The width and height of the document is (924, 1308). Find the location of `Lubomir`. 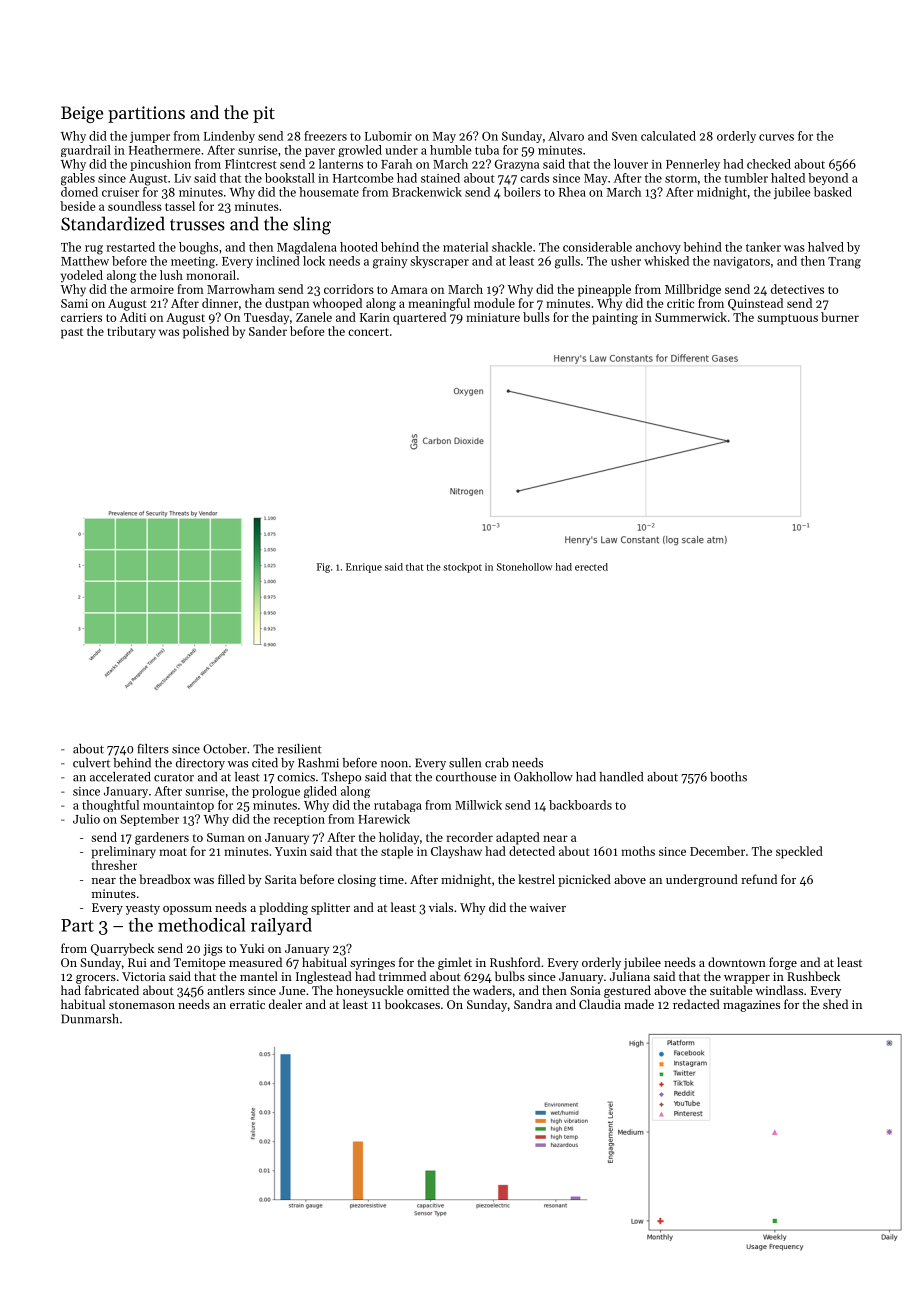

Lubomir is located at coordinates (388, 136).
